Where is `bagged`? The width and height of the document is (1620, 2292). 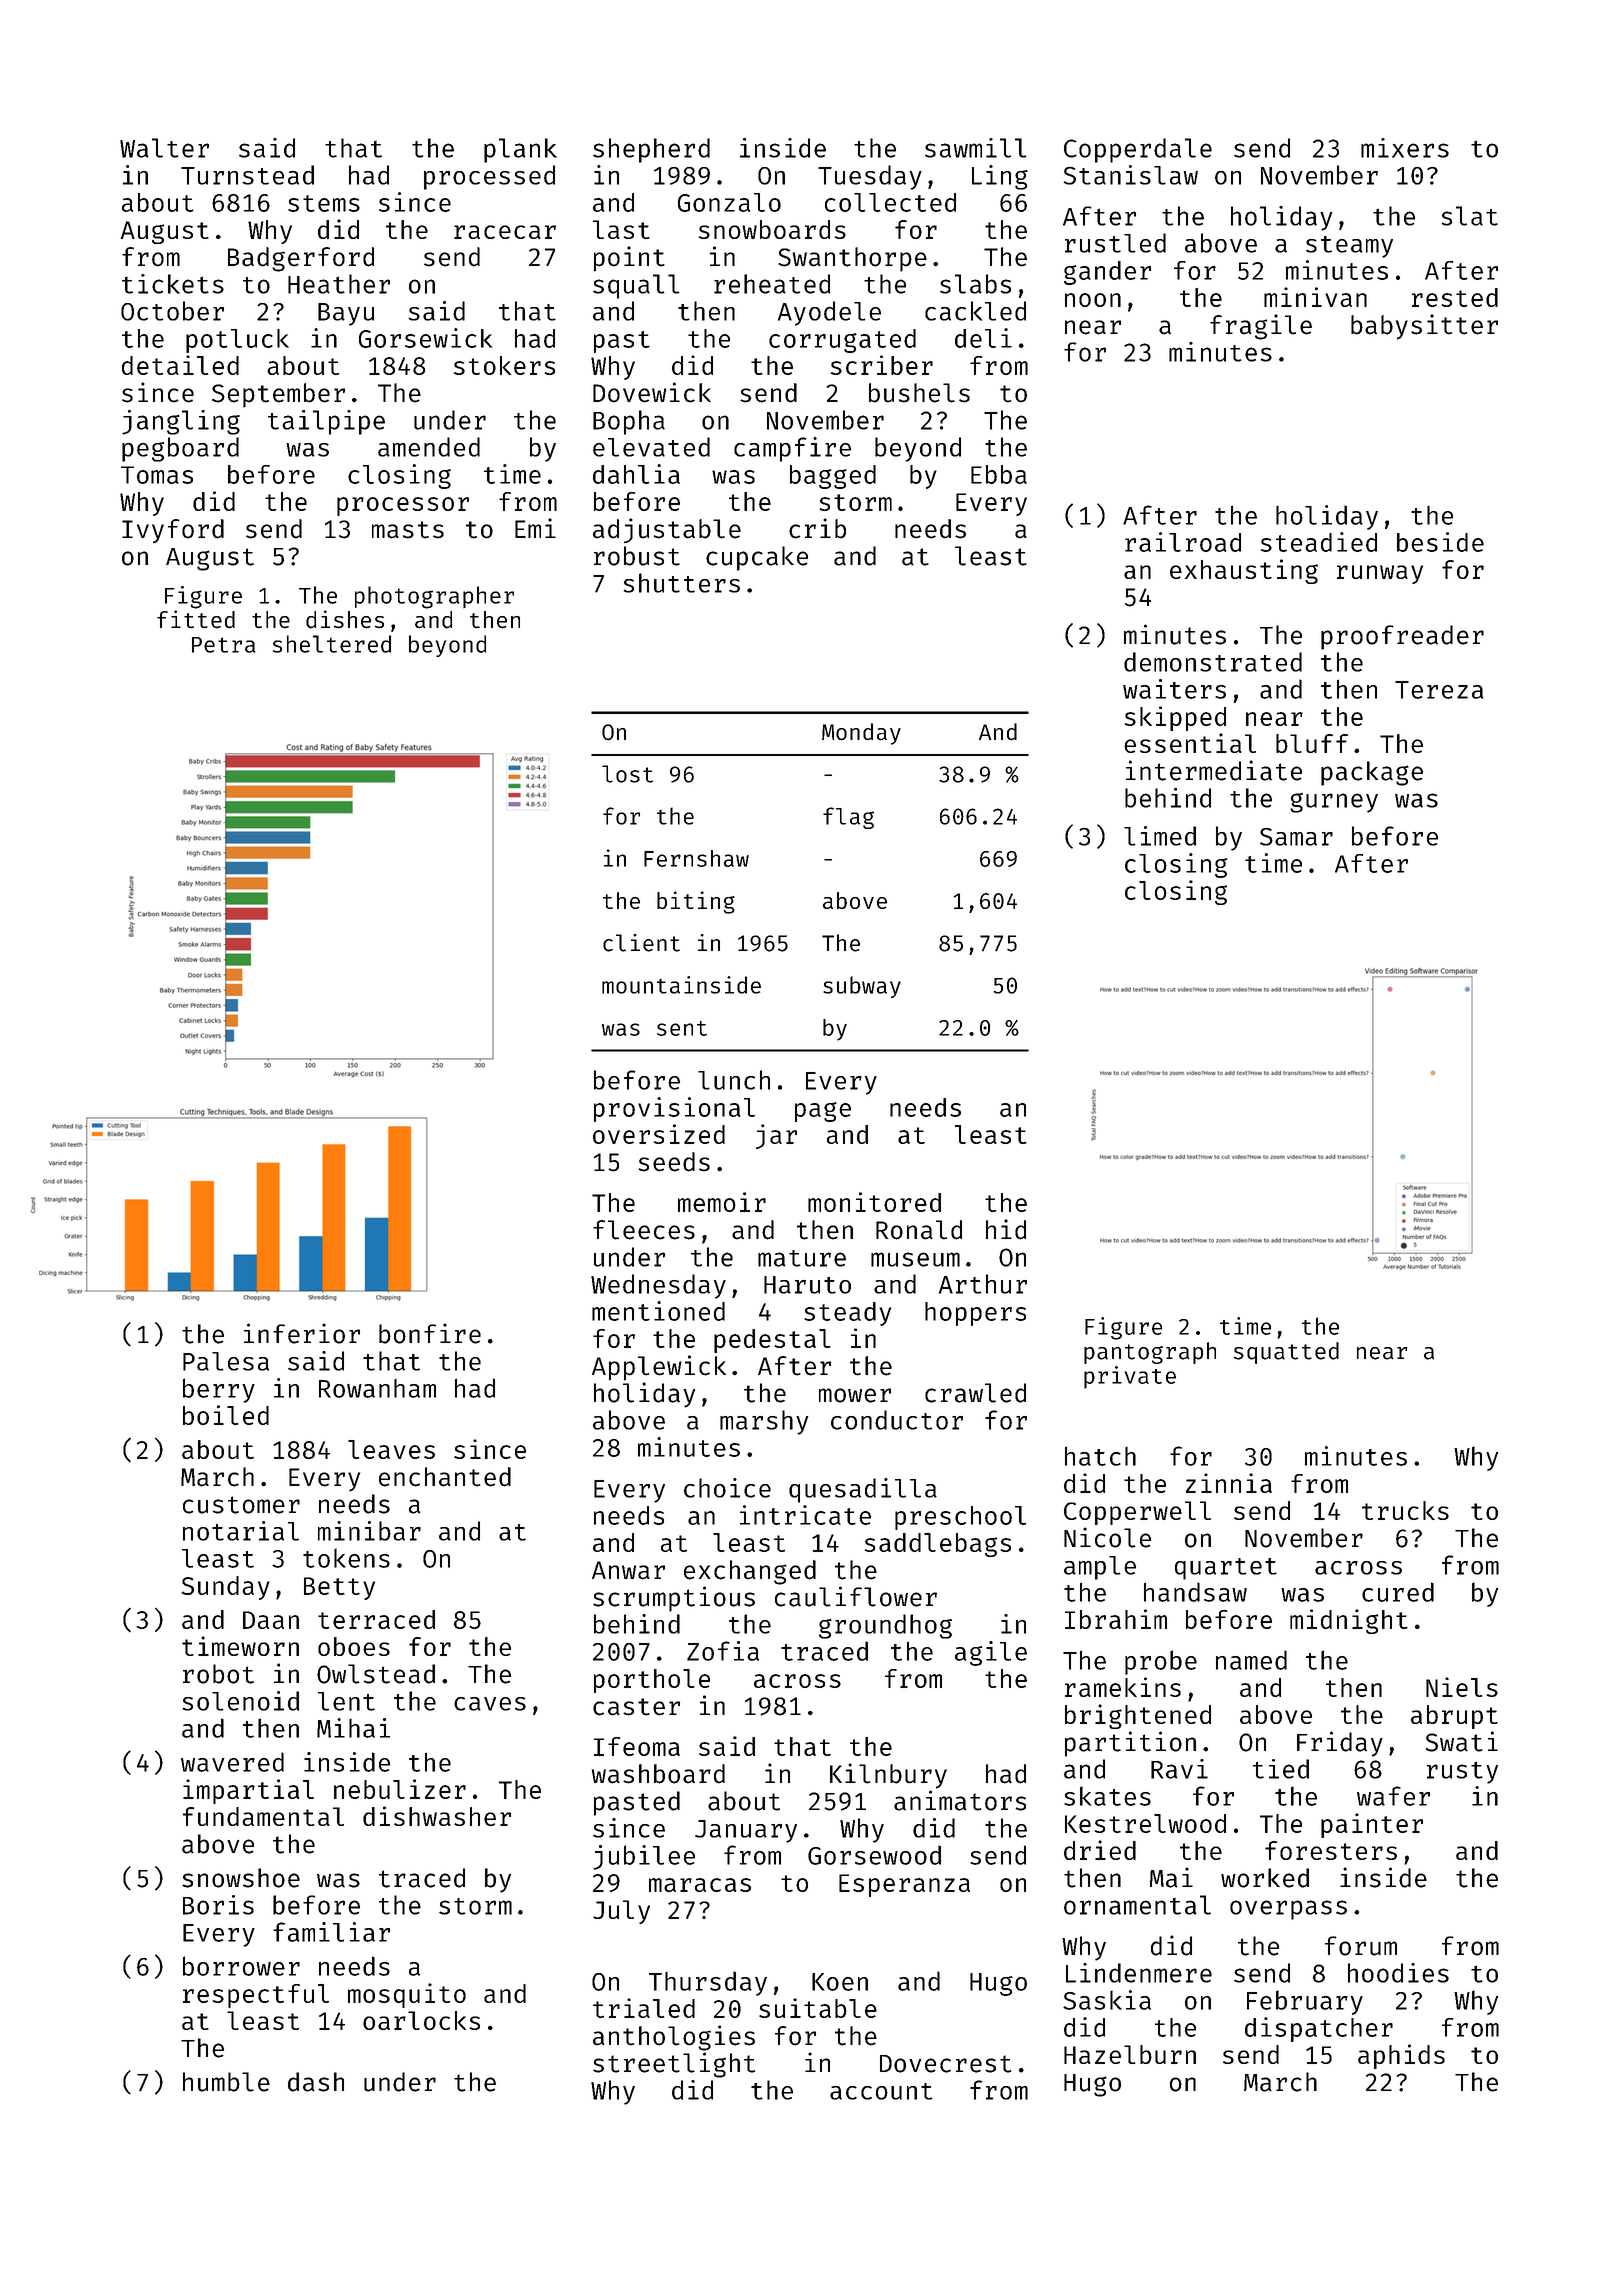 bagged is located at coordinates (833, 477).
